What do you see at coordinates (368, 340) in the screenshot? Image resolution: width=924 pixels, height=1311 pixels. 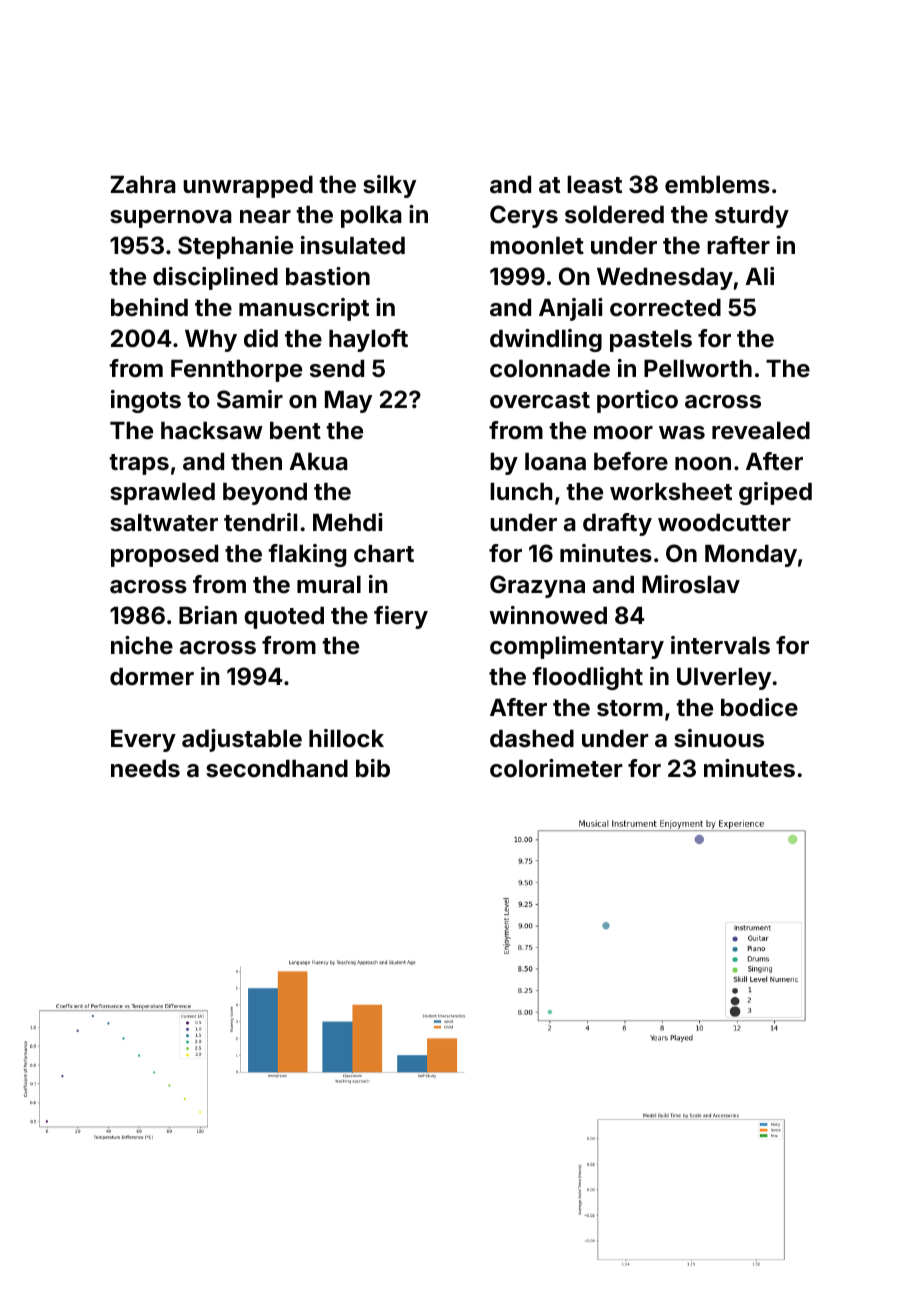 I see `hayloft` at bounding box center [368, 340].
